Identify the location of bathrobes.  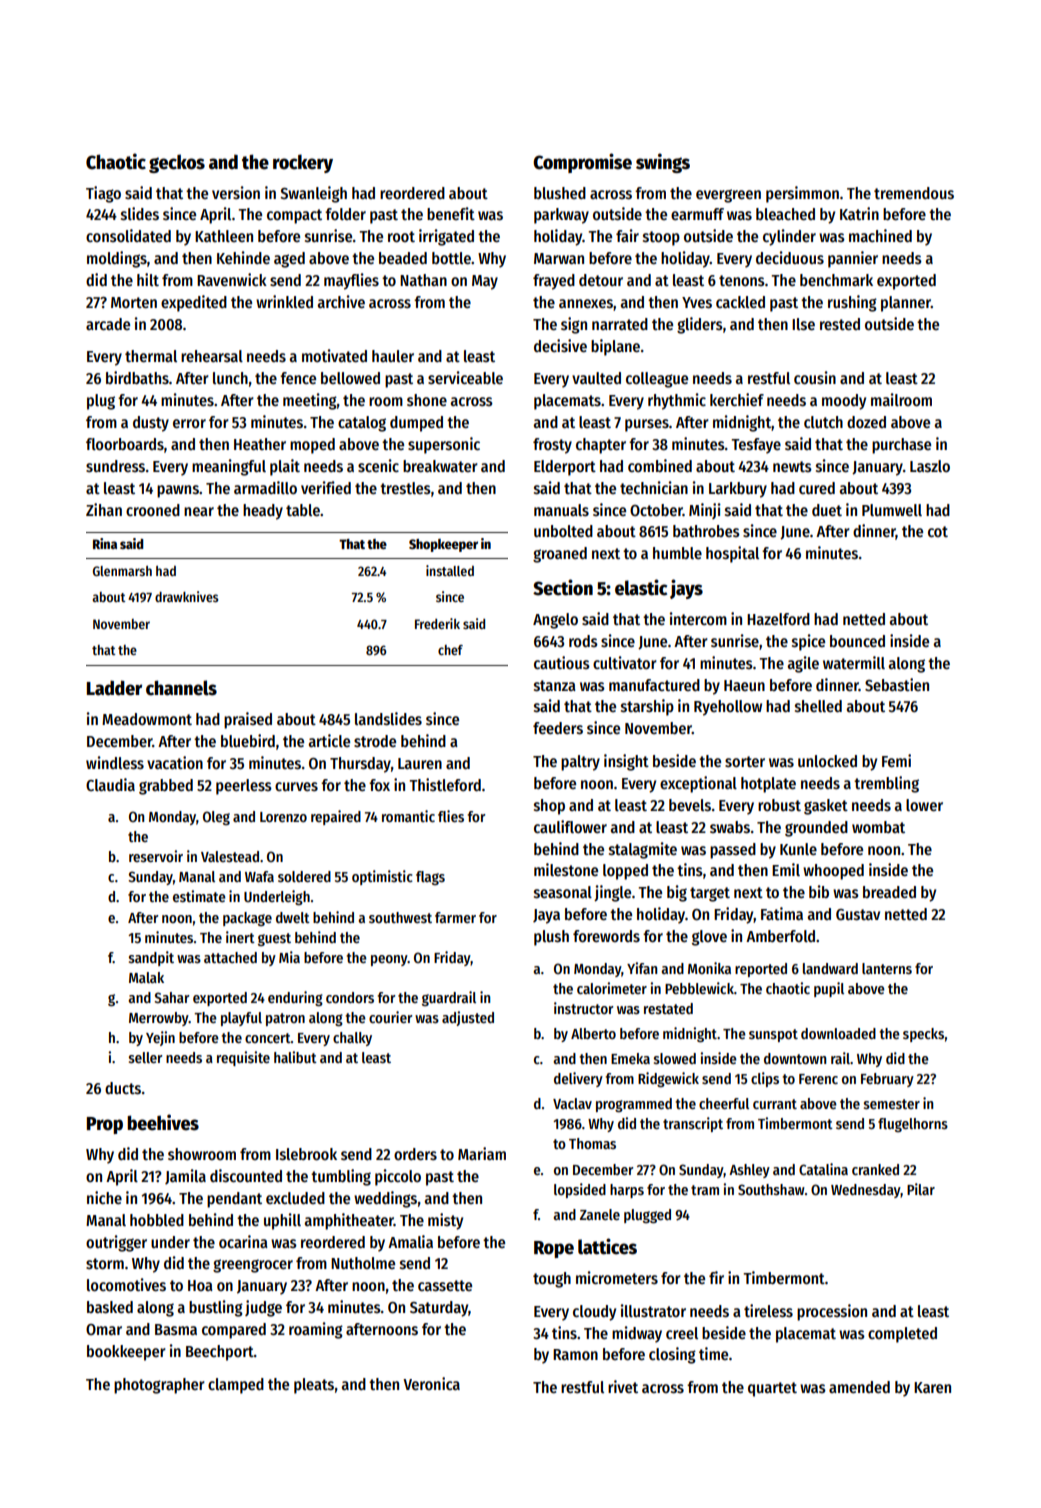
(706, 531).
